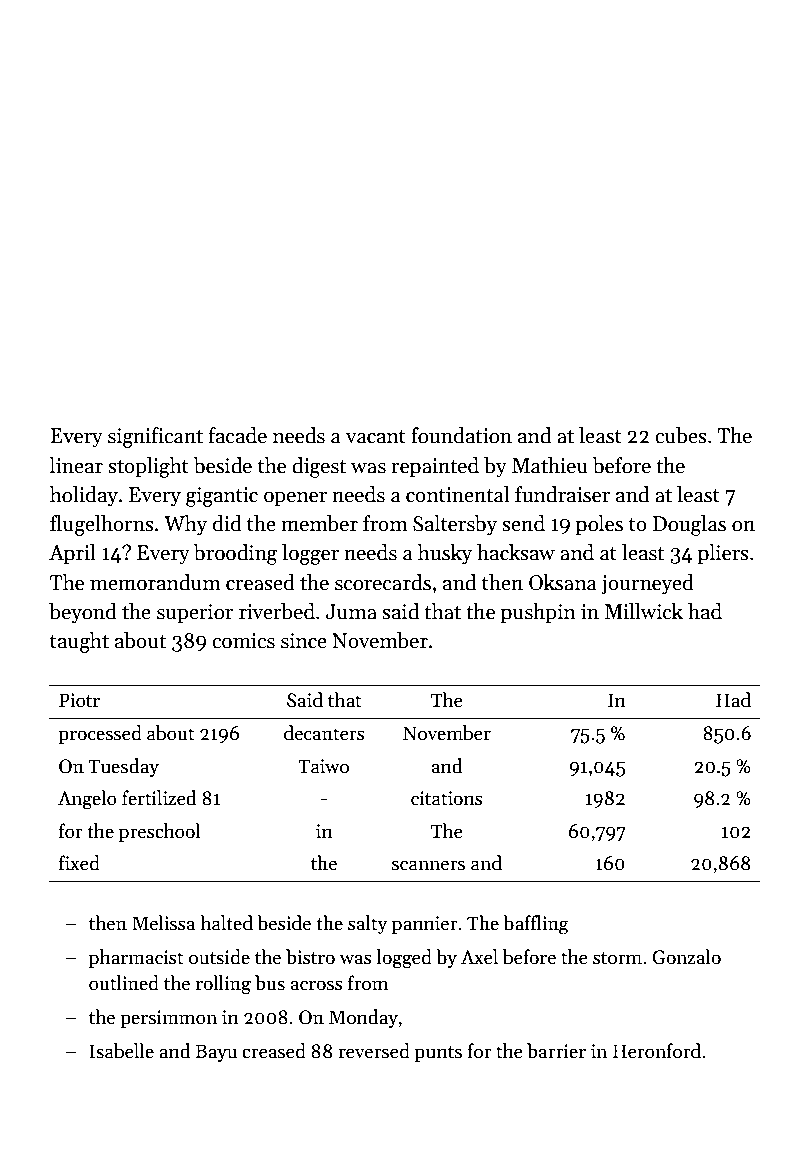 Image resolution: width=810 pixels, height=1149 pixels. Describe the element at coordinates (122, 1051) in the document. I see `Isabelle` at that location.
